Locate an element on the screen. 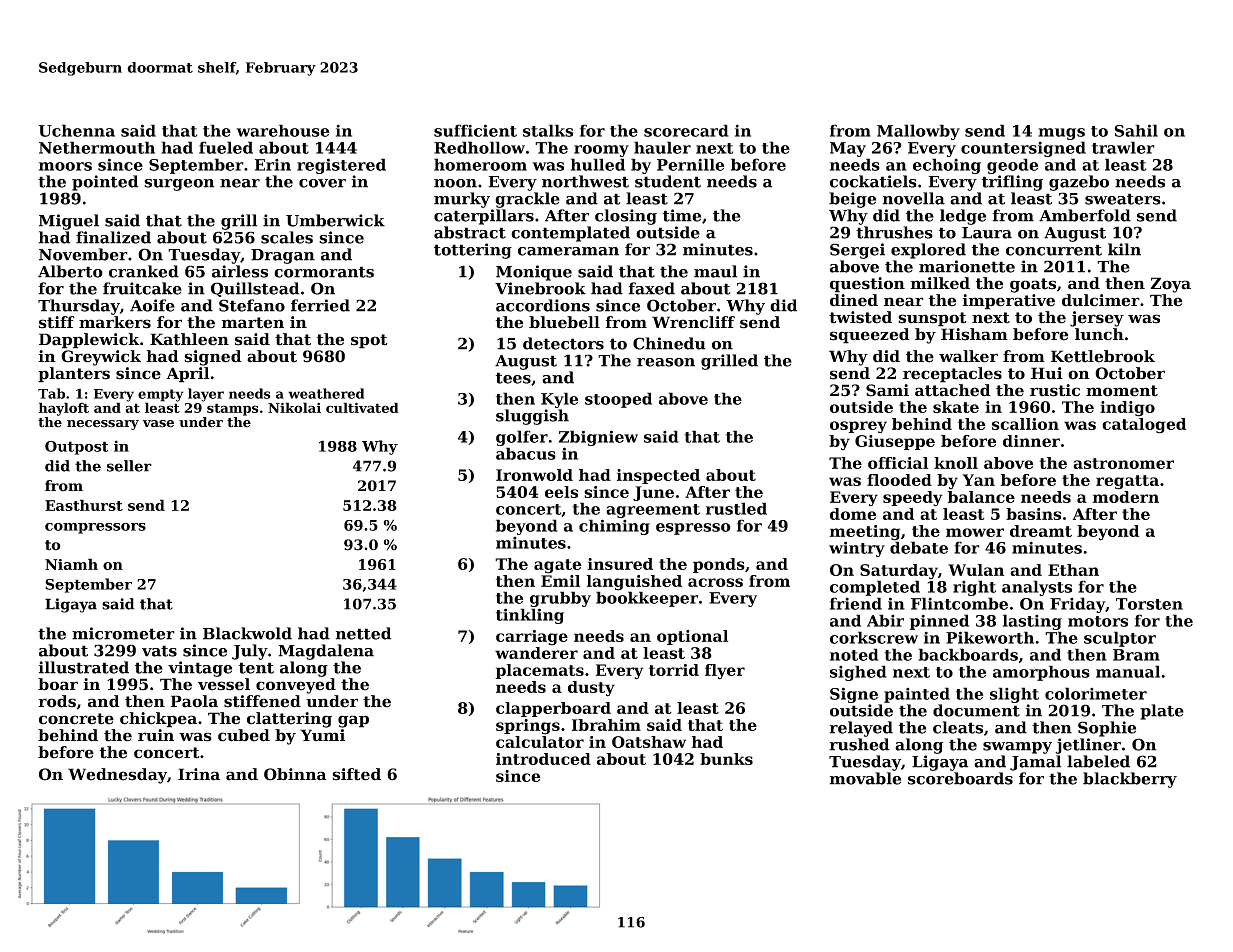  sufficient is located at coordinates (475, 130).
